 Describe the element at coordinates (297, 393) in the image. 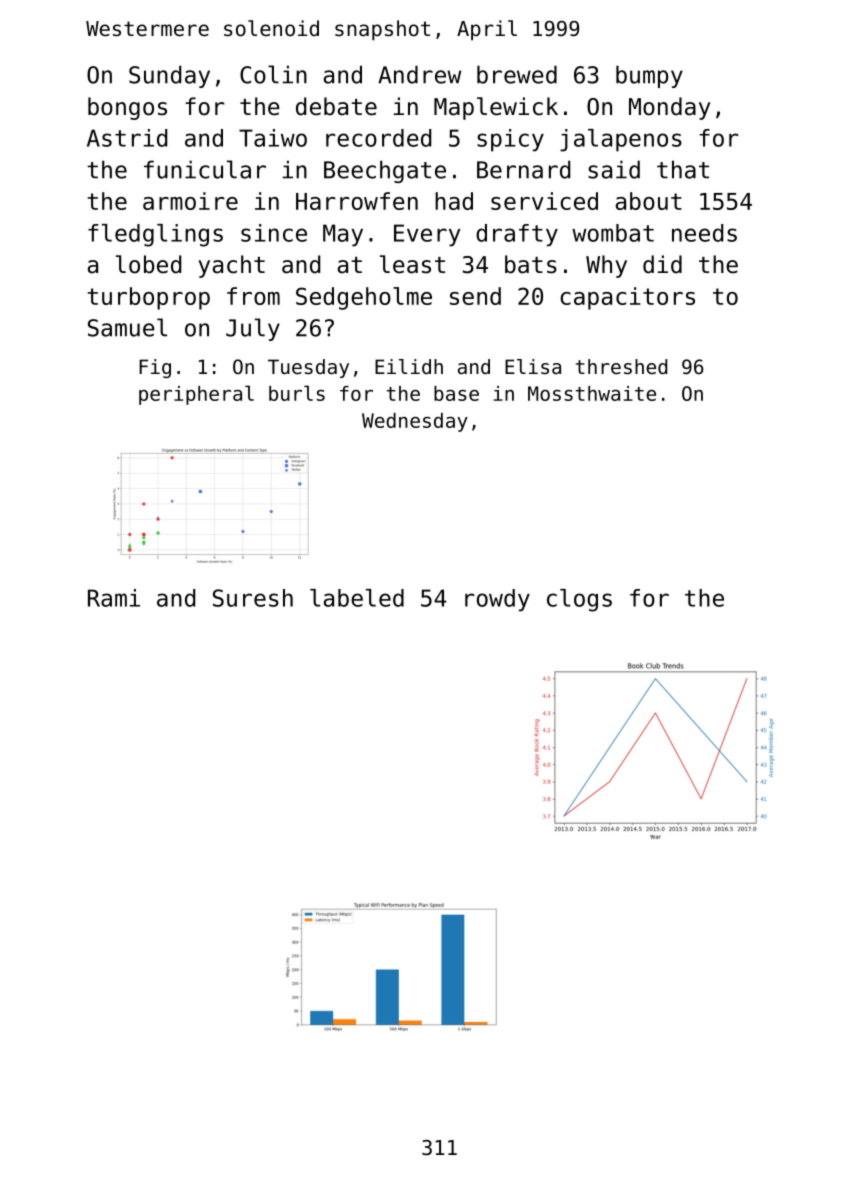

I see `burls` at that location.
